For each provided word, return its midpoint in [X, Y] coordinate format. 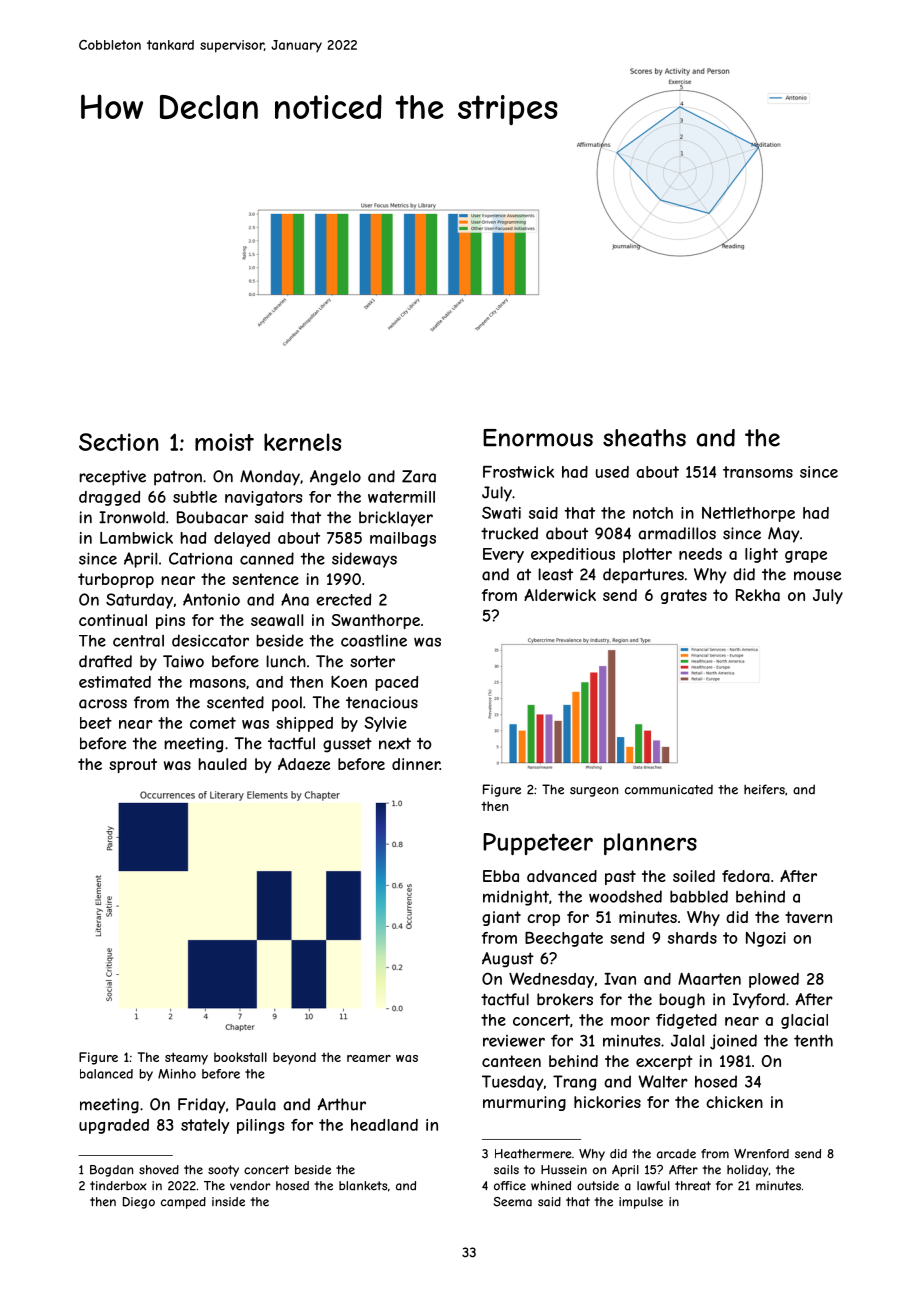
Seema [512, 1202]
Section [118, 442]
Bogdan [111, 1171]
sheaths [644, 438]
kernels [302, 442]
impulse [641, 1203]
